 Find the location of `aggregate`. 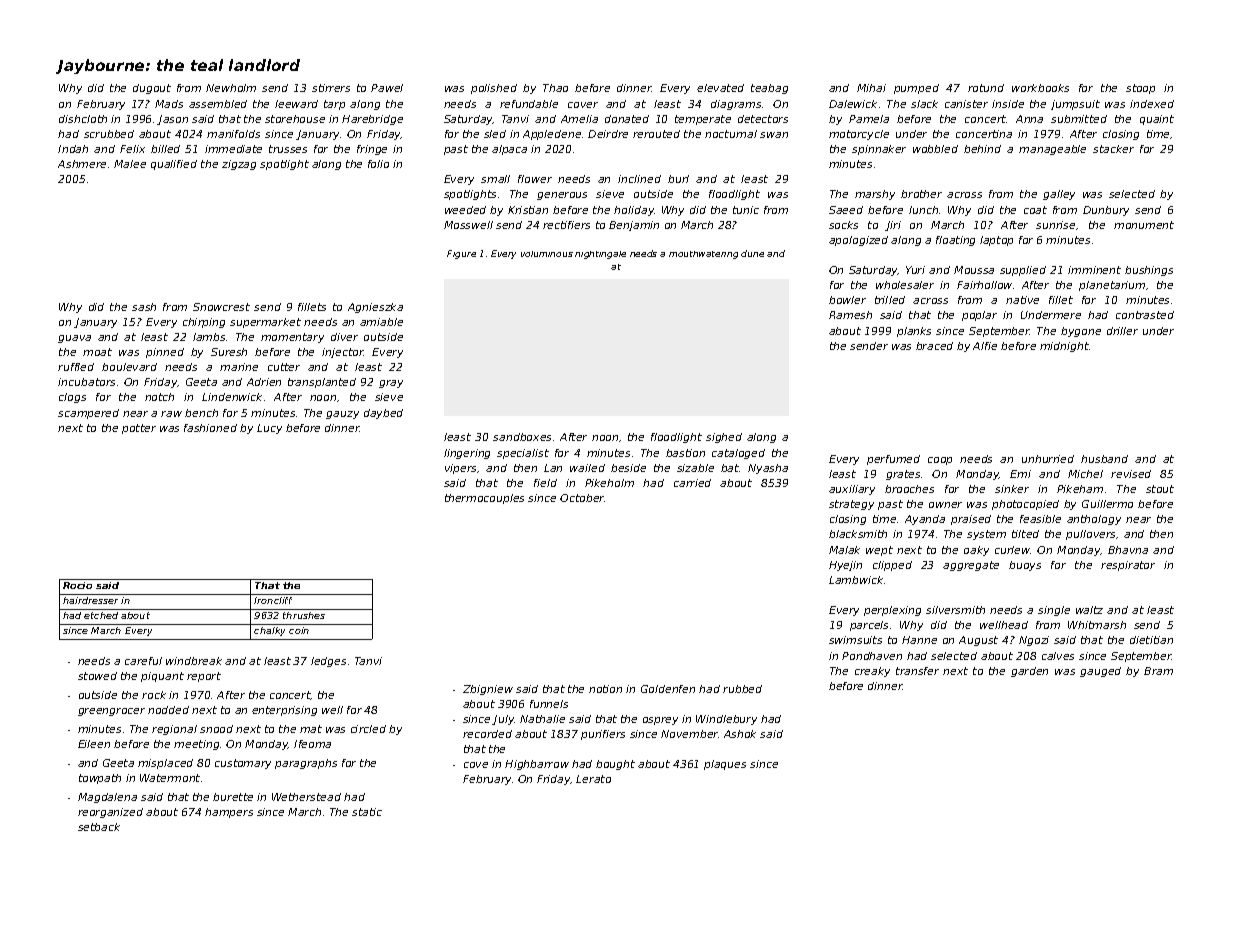

aggregate is located at coordinates (971, 566).
